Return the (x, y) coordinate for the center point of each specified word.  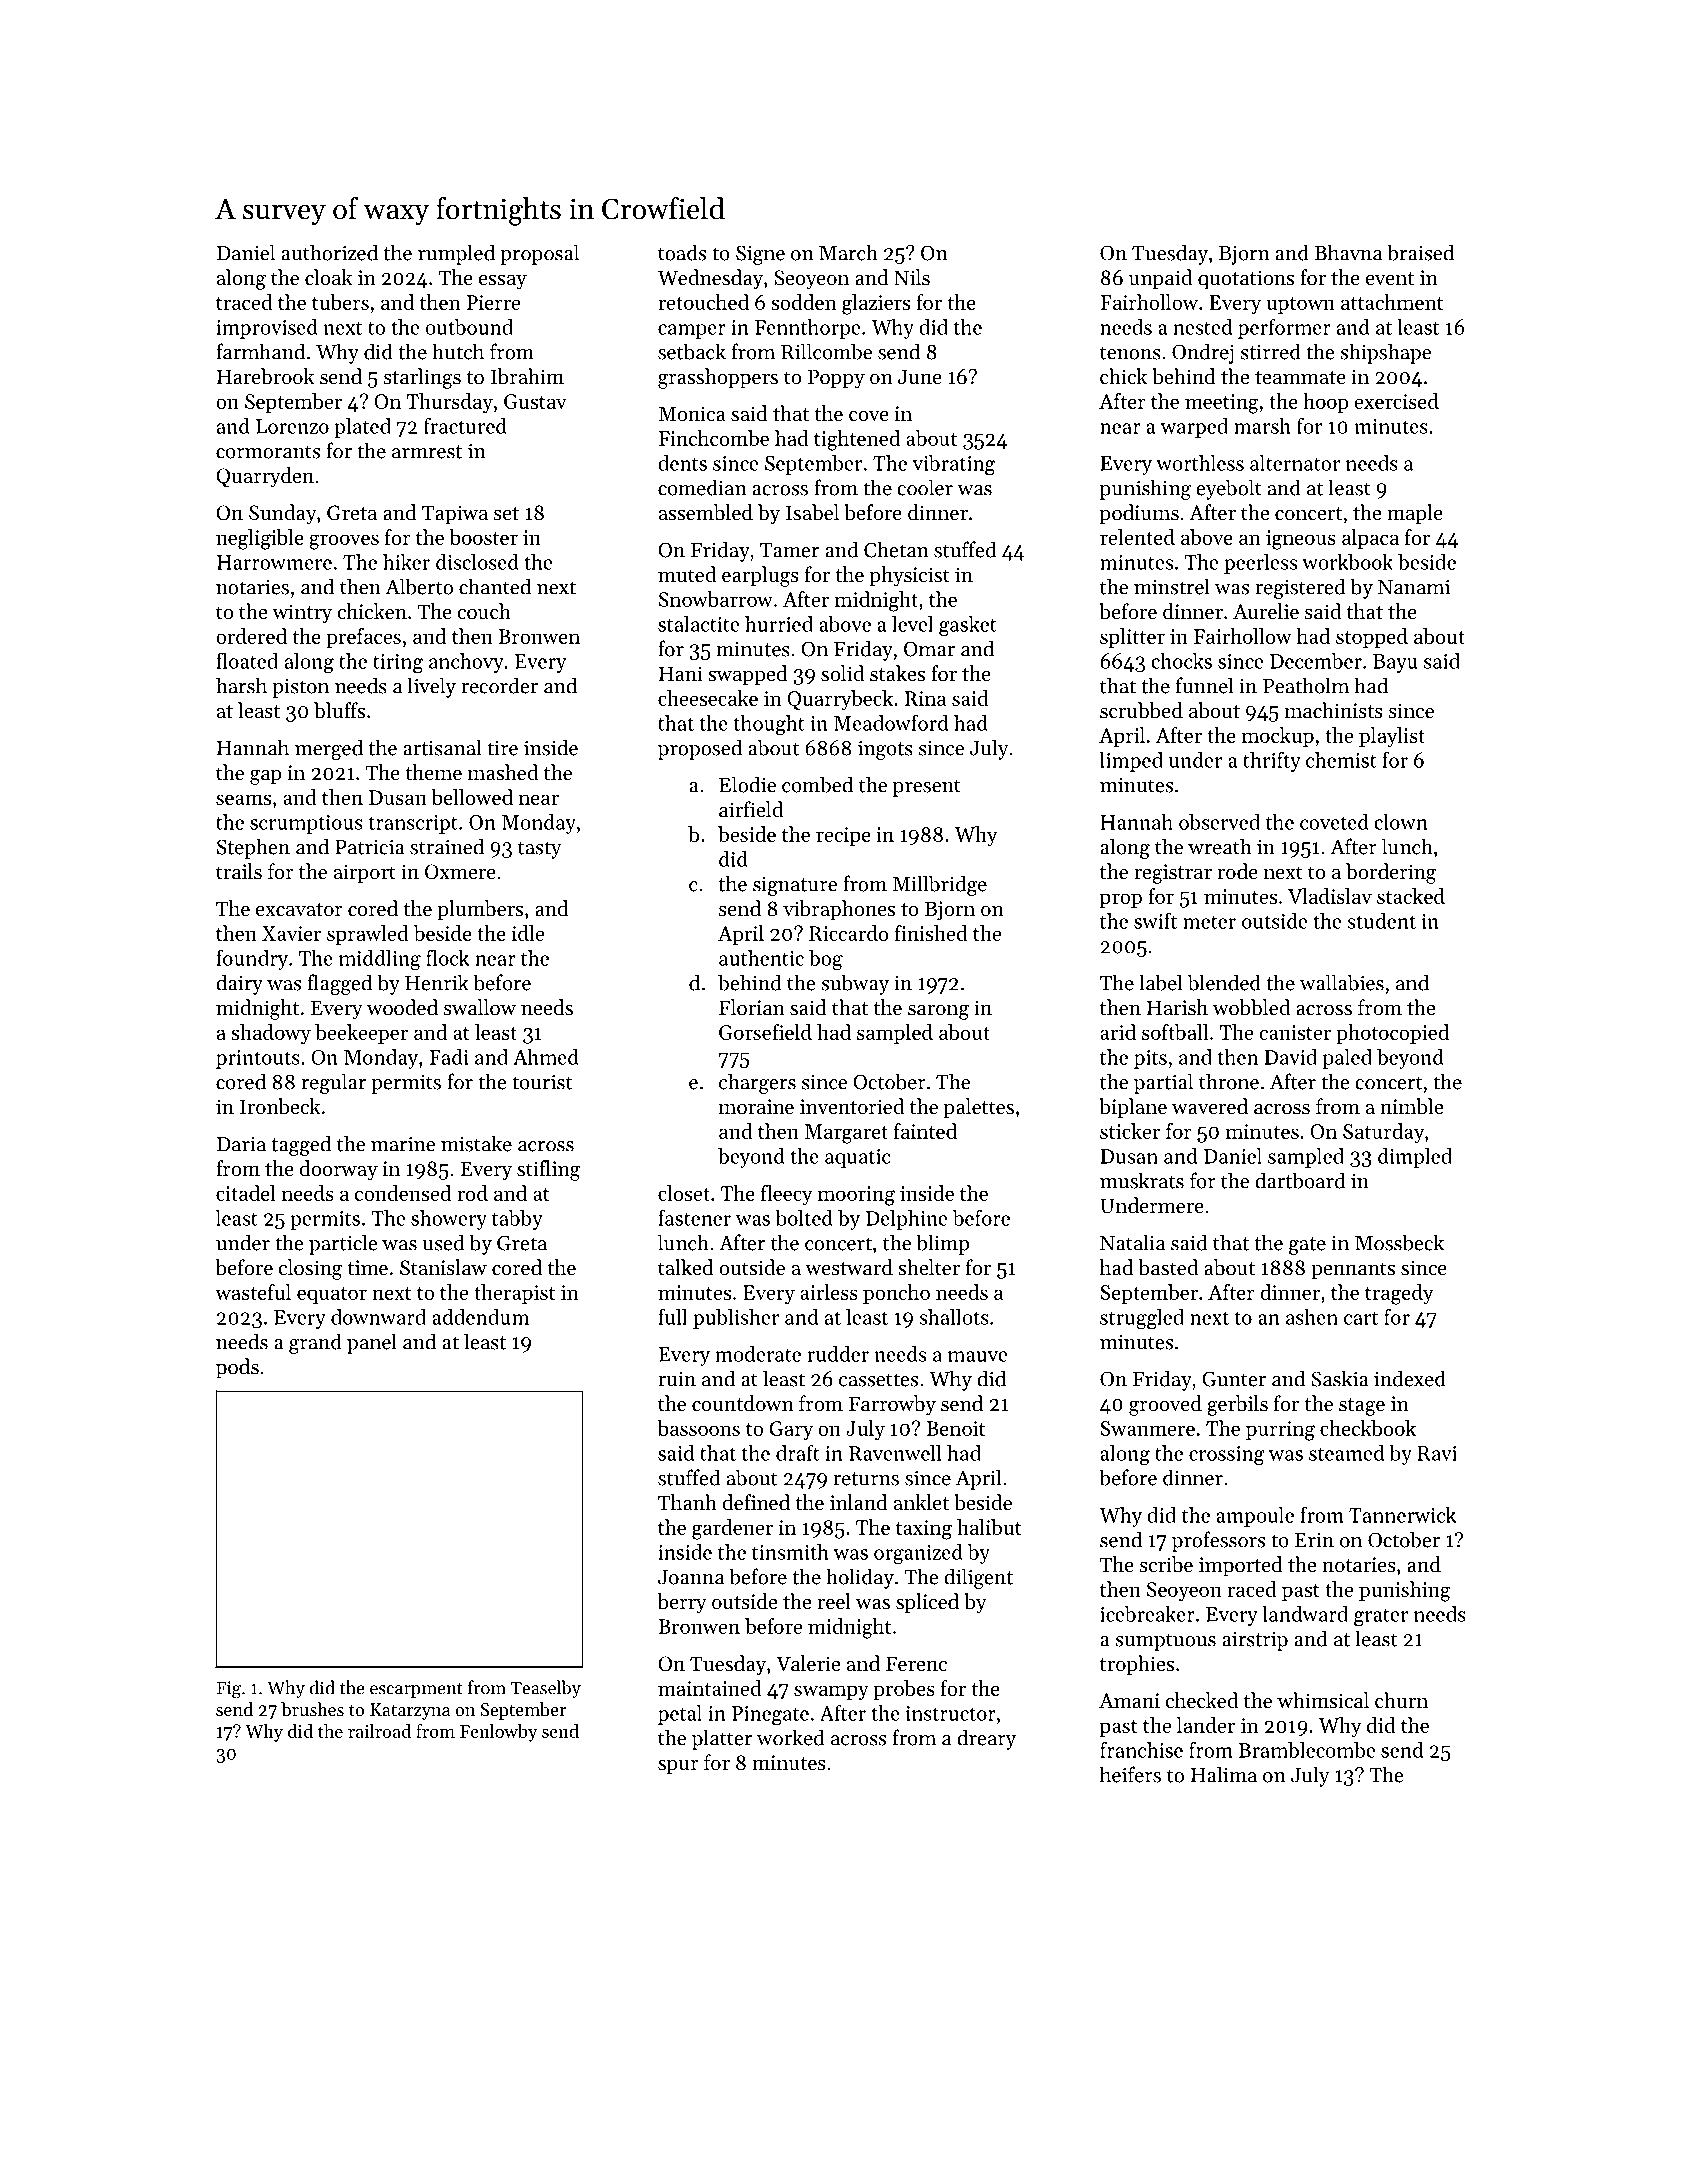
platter (722, 1739)
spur (678, 1767)
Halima (1224, 1774)
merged (329, 749)
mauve (977, 1356)
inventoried (852, 1106)
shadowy (271, 1034)
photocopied (1392, 1034)
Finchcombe (714, 438)
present (927, 788)
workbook (1347, 562)
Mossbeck (1399, 1242)
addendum (480, 1317)
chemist (1341, 760)
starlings (422, 378)
